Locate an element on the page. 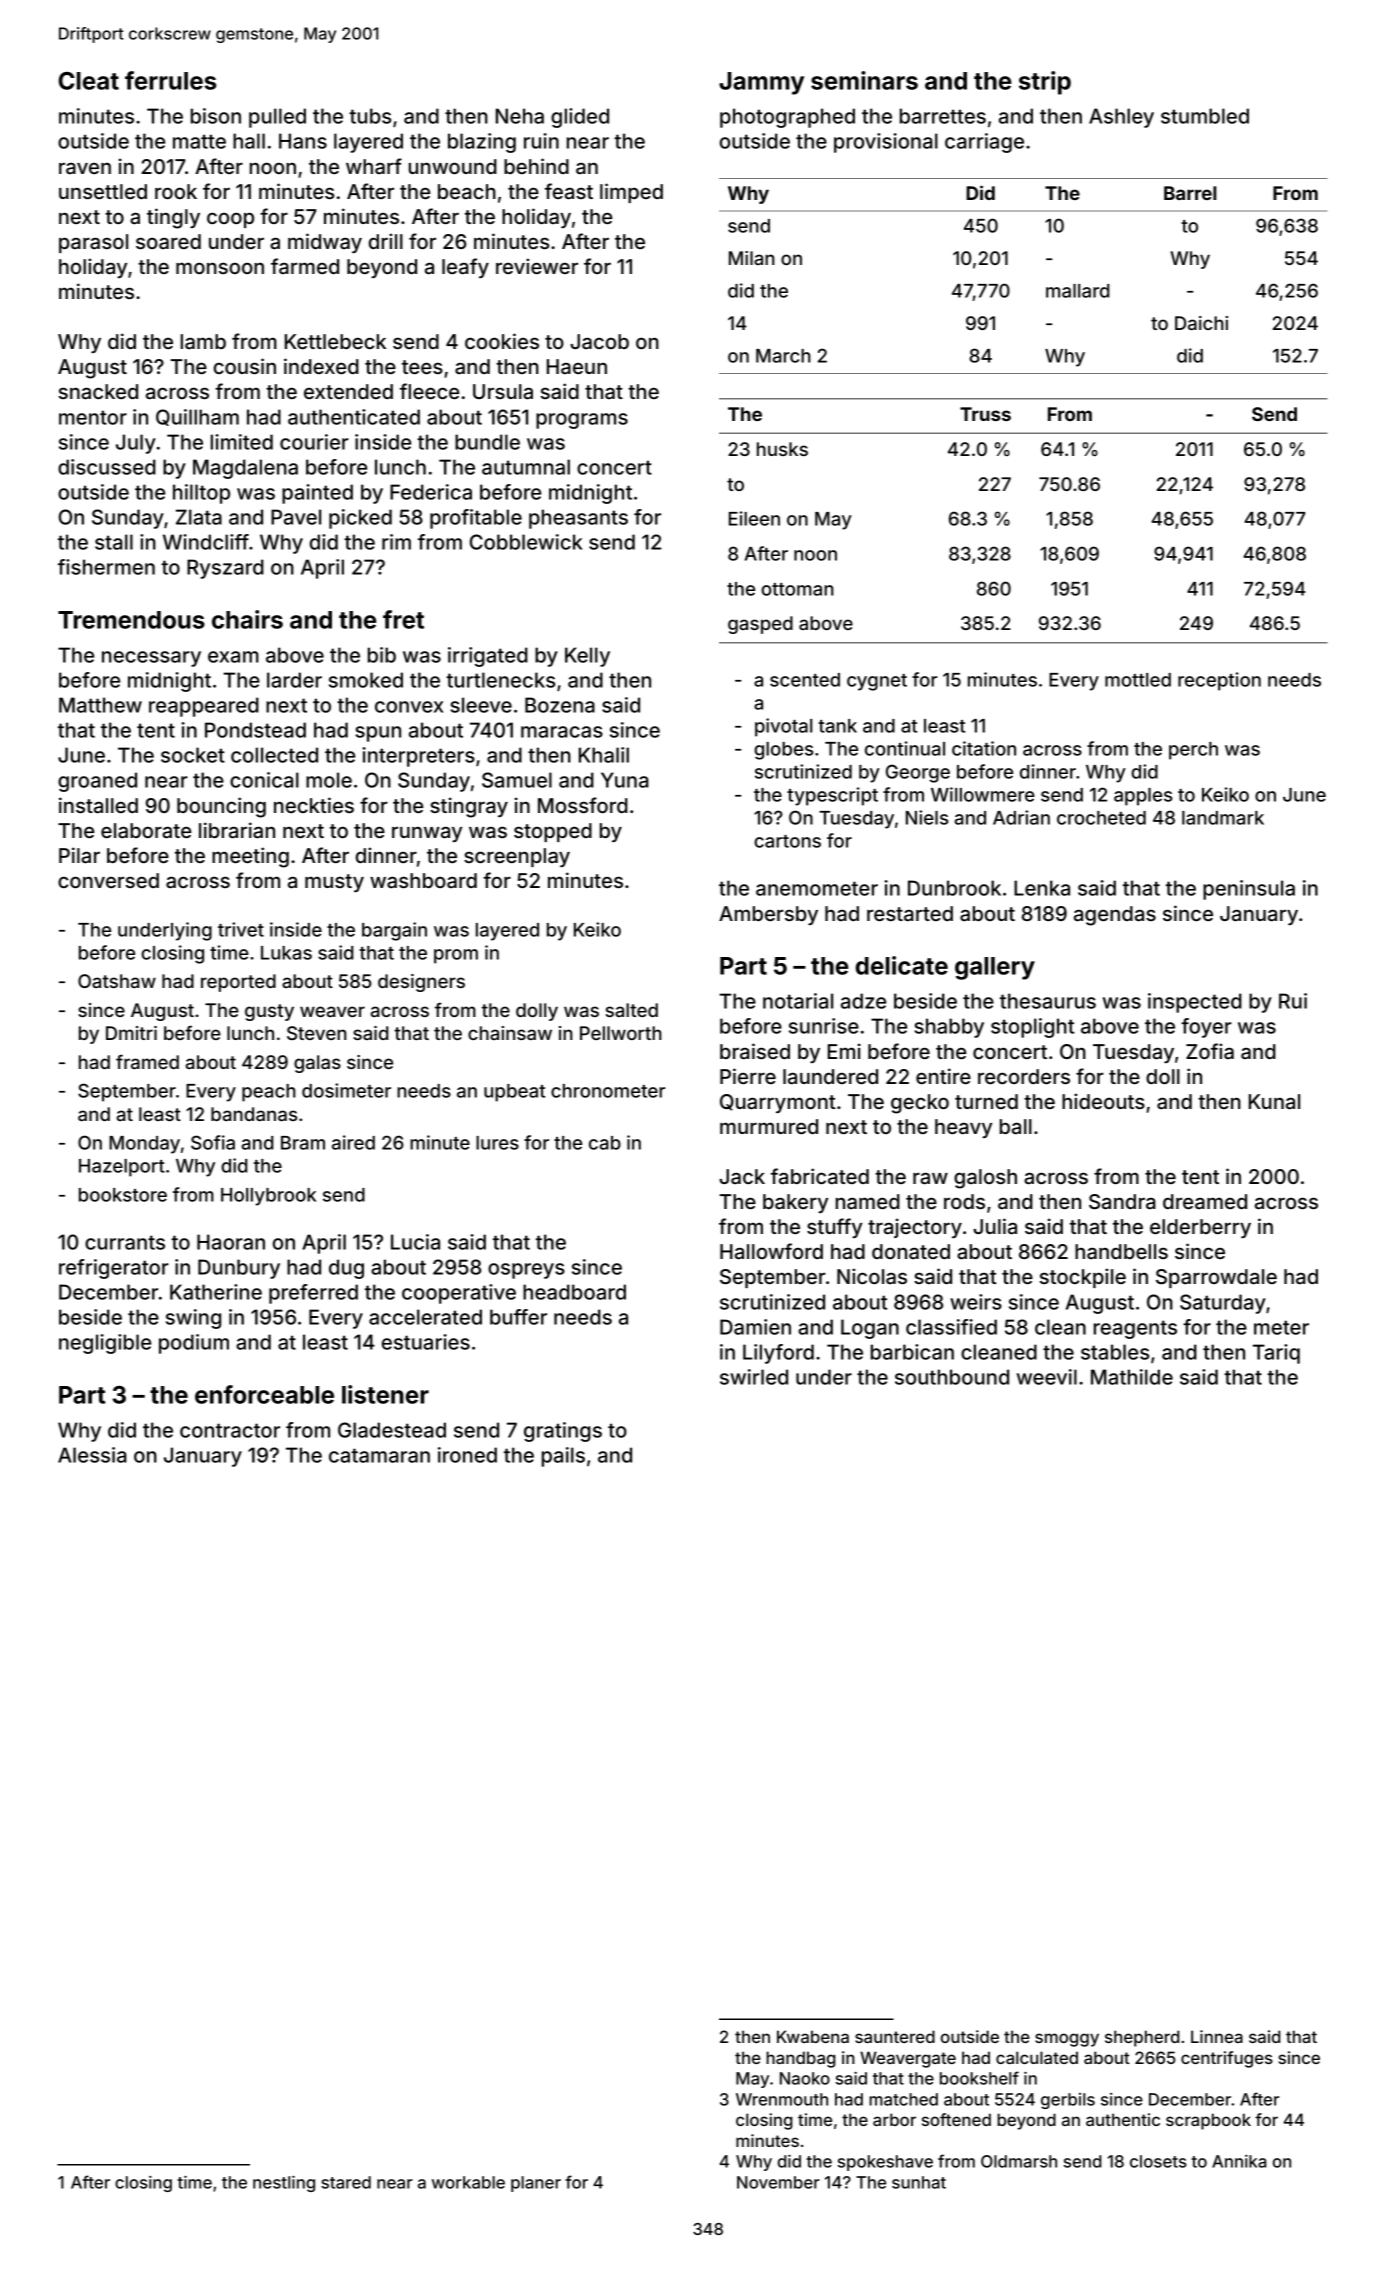  drill is located at coordinates (386, 241).
